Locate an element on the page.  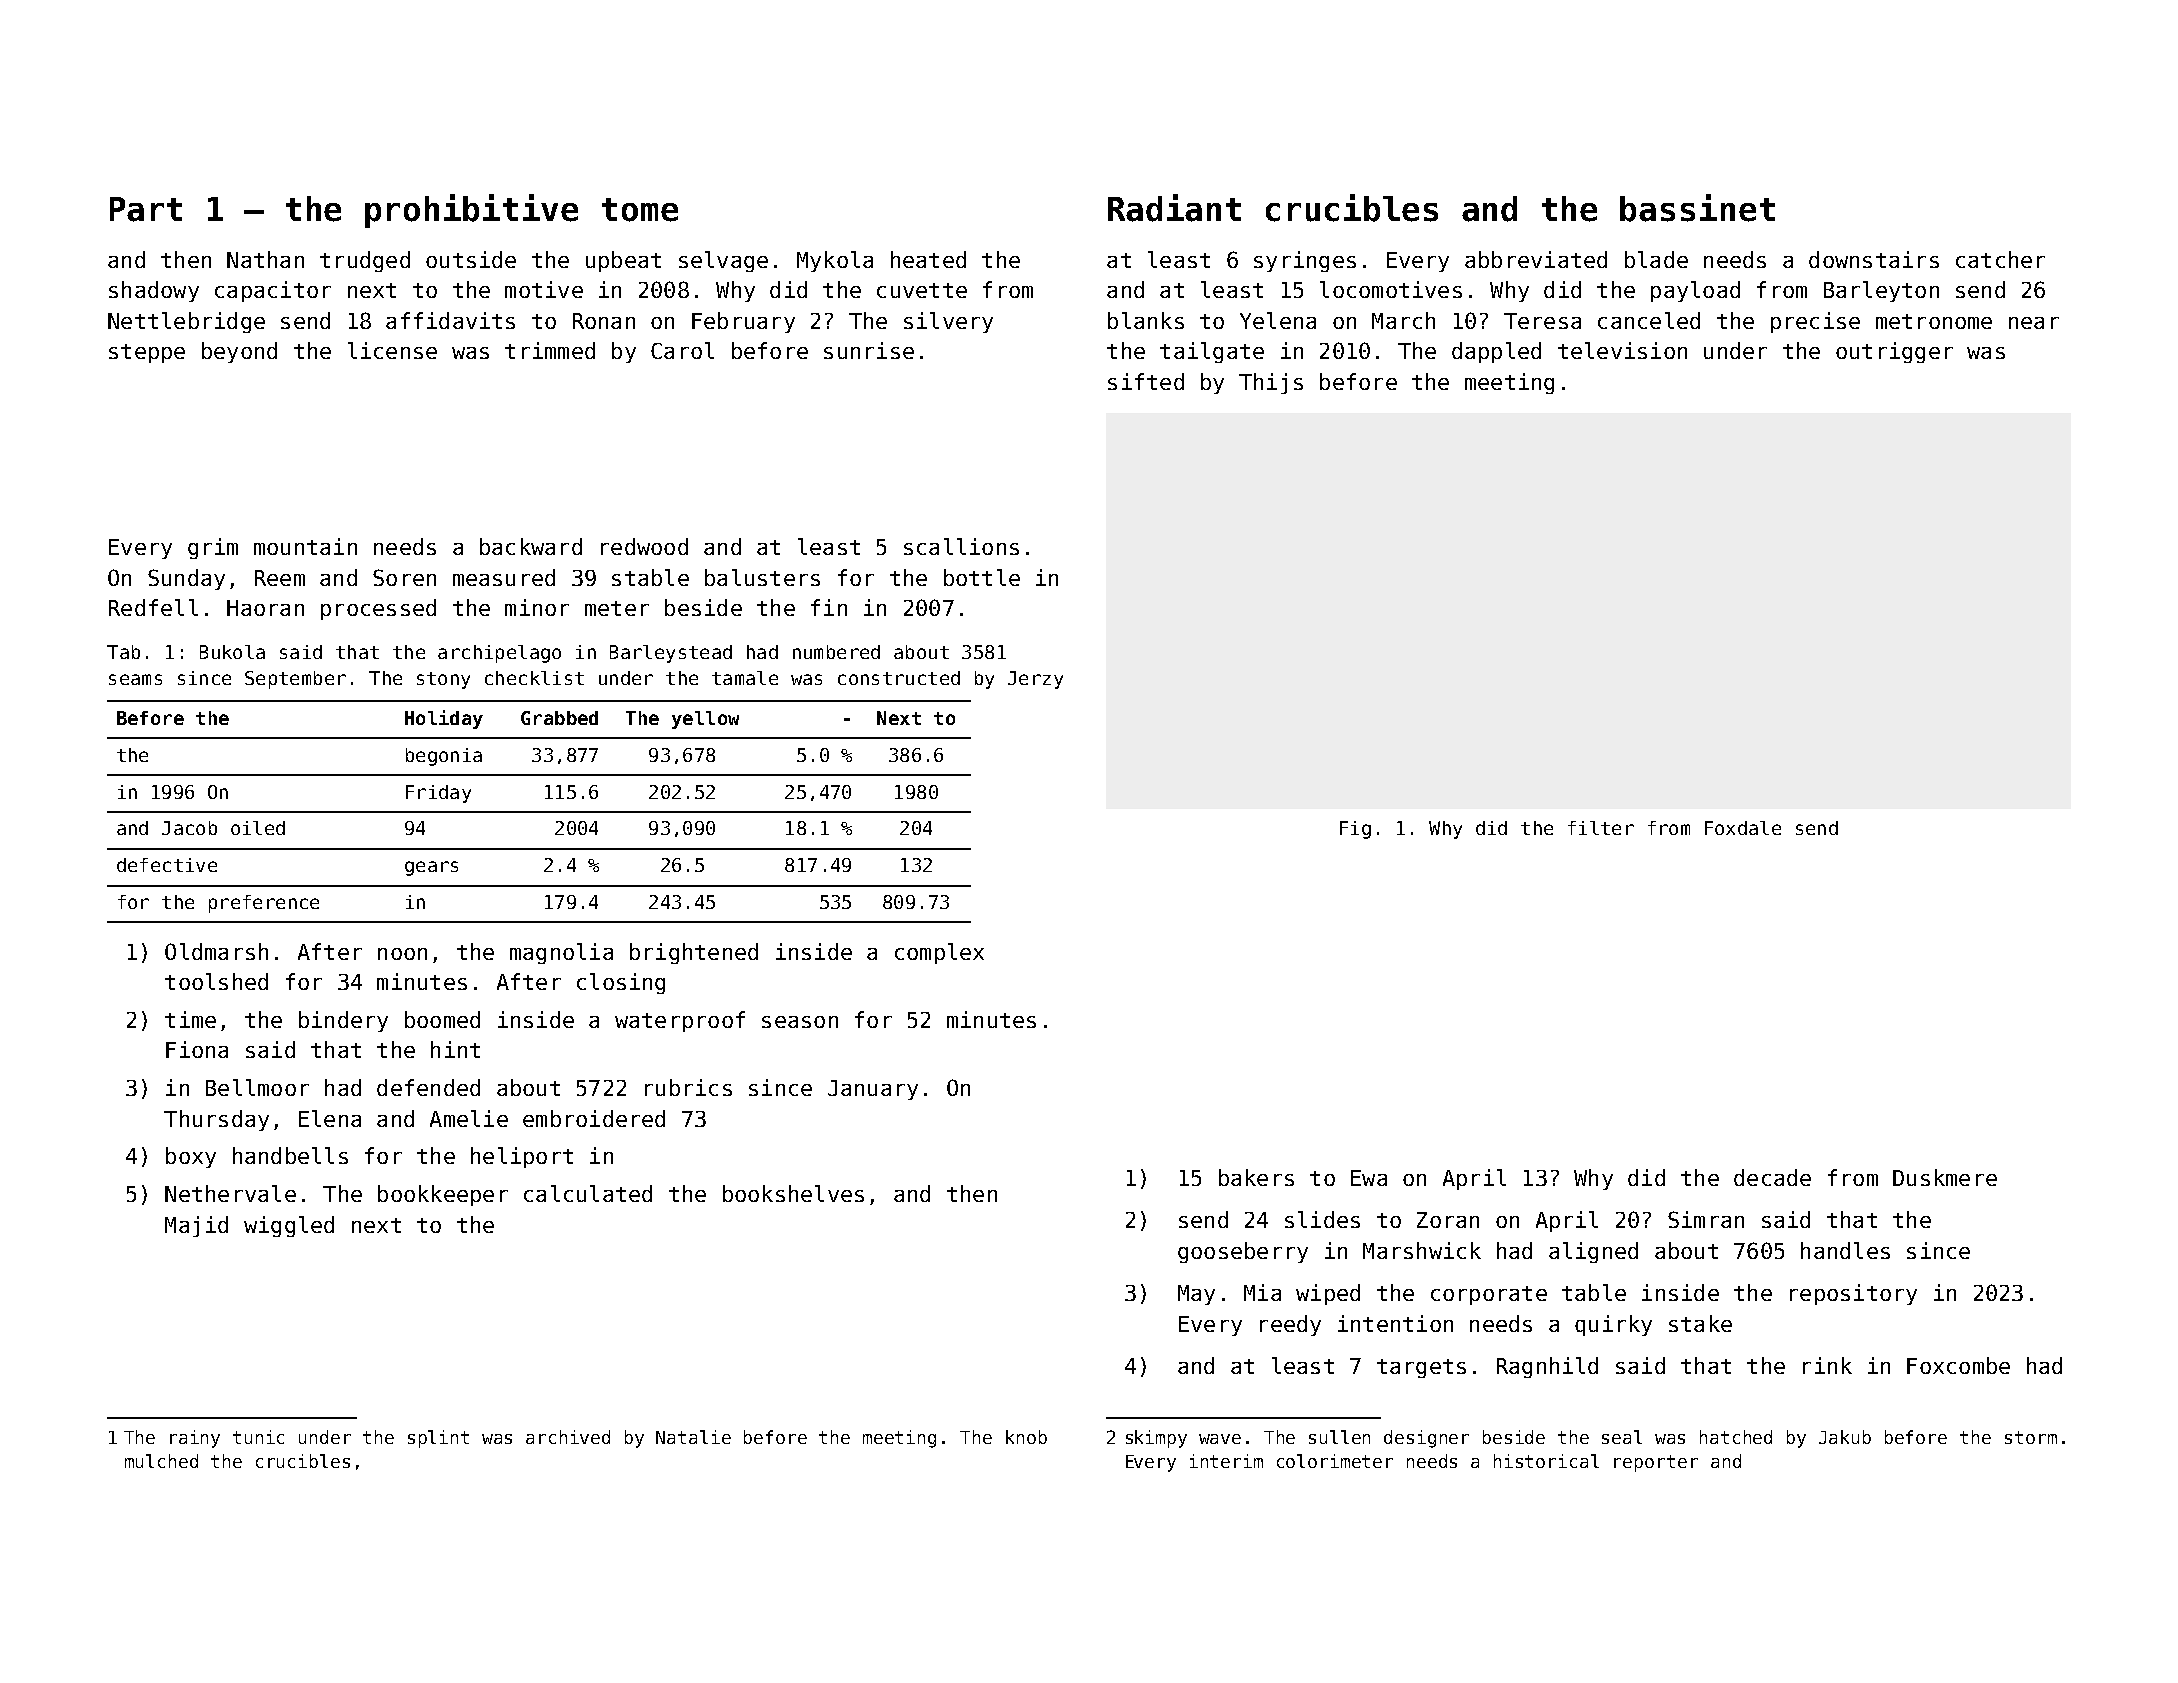
scallions is located at coordinates (961, 546).
